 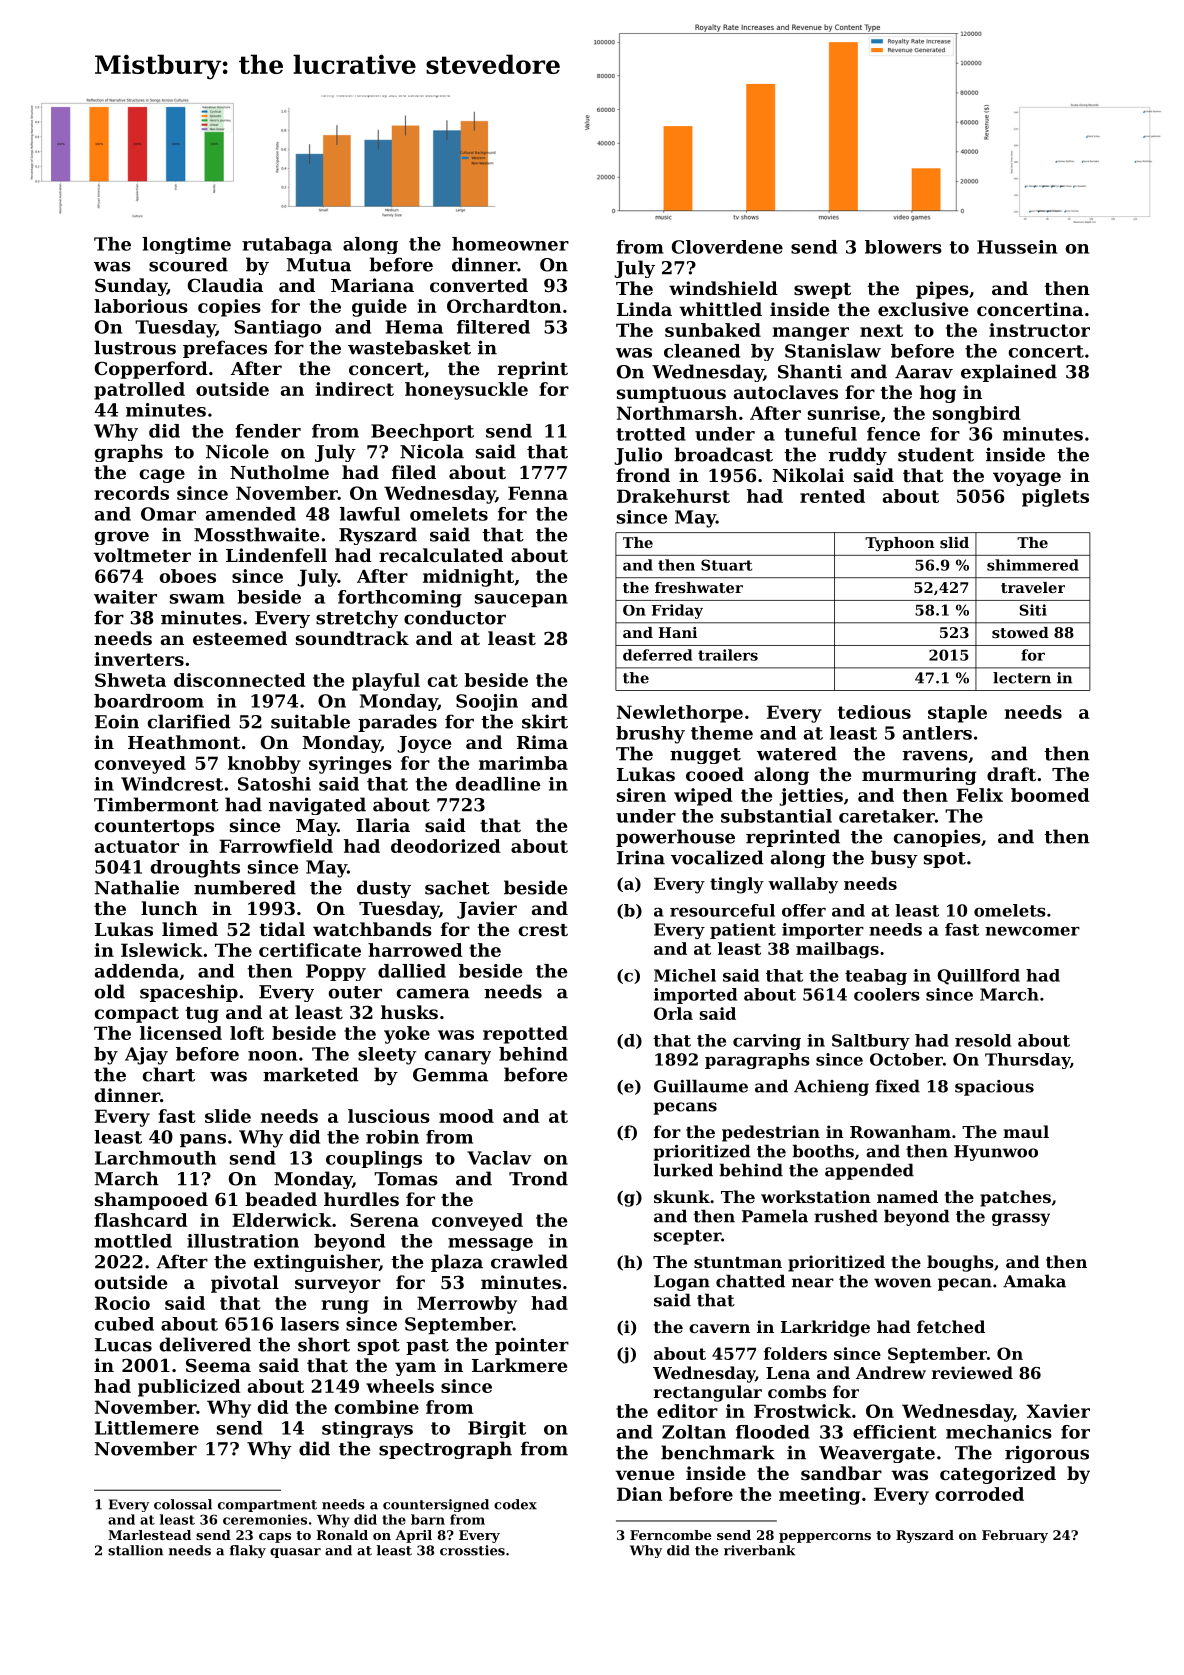 I want to click on antlers, so click(x=937, y=733).
